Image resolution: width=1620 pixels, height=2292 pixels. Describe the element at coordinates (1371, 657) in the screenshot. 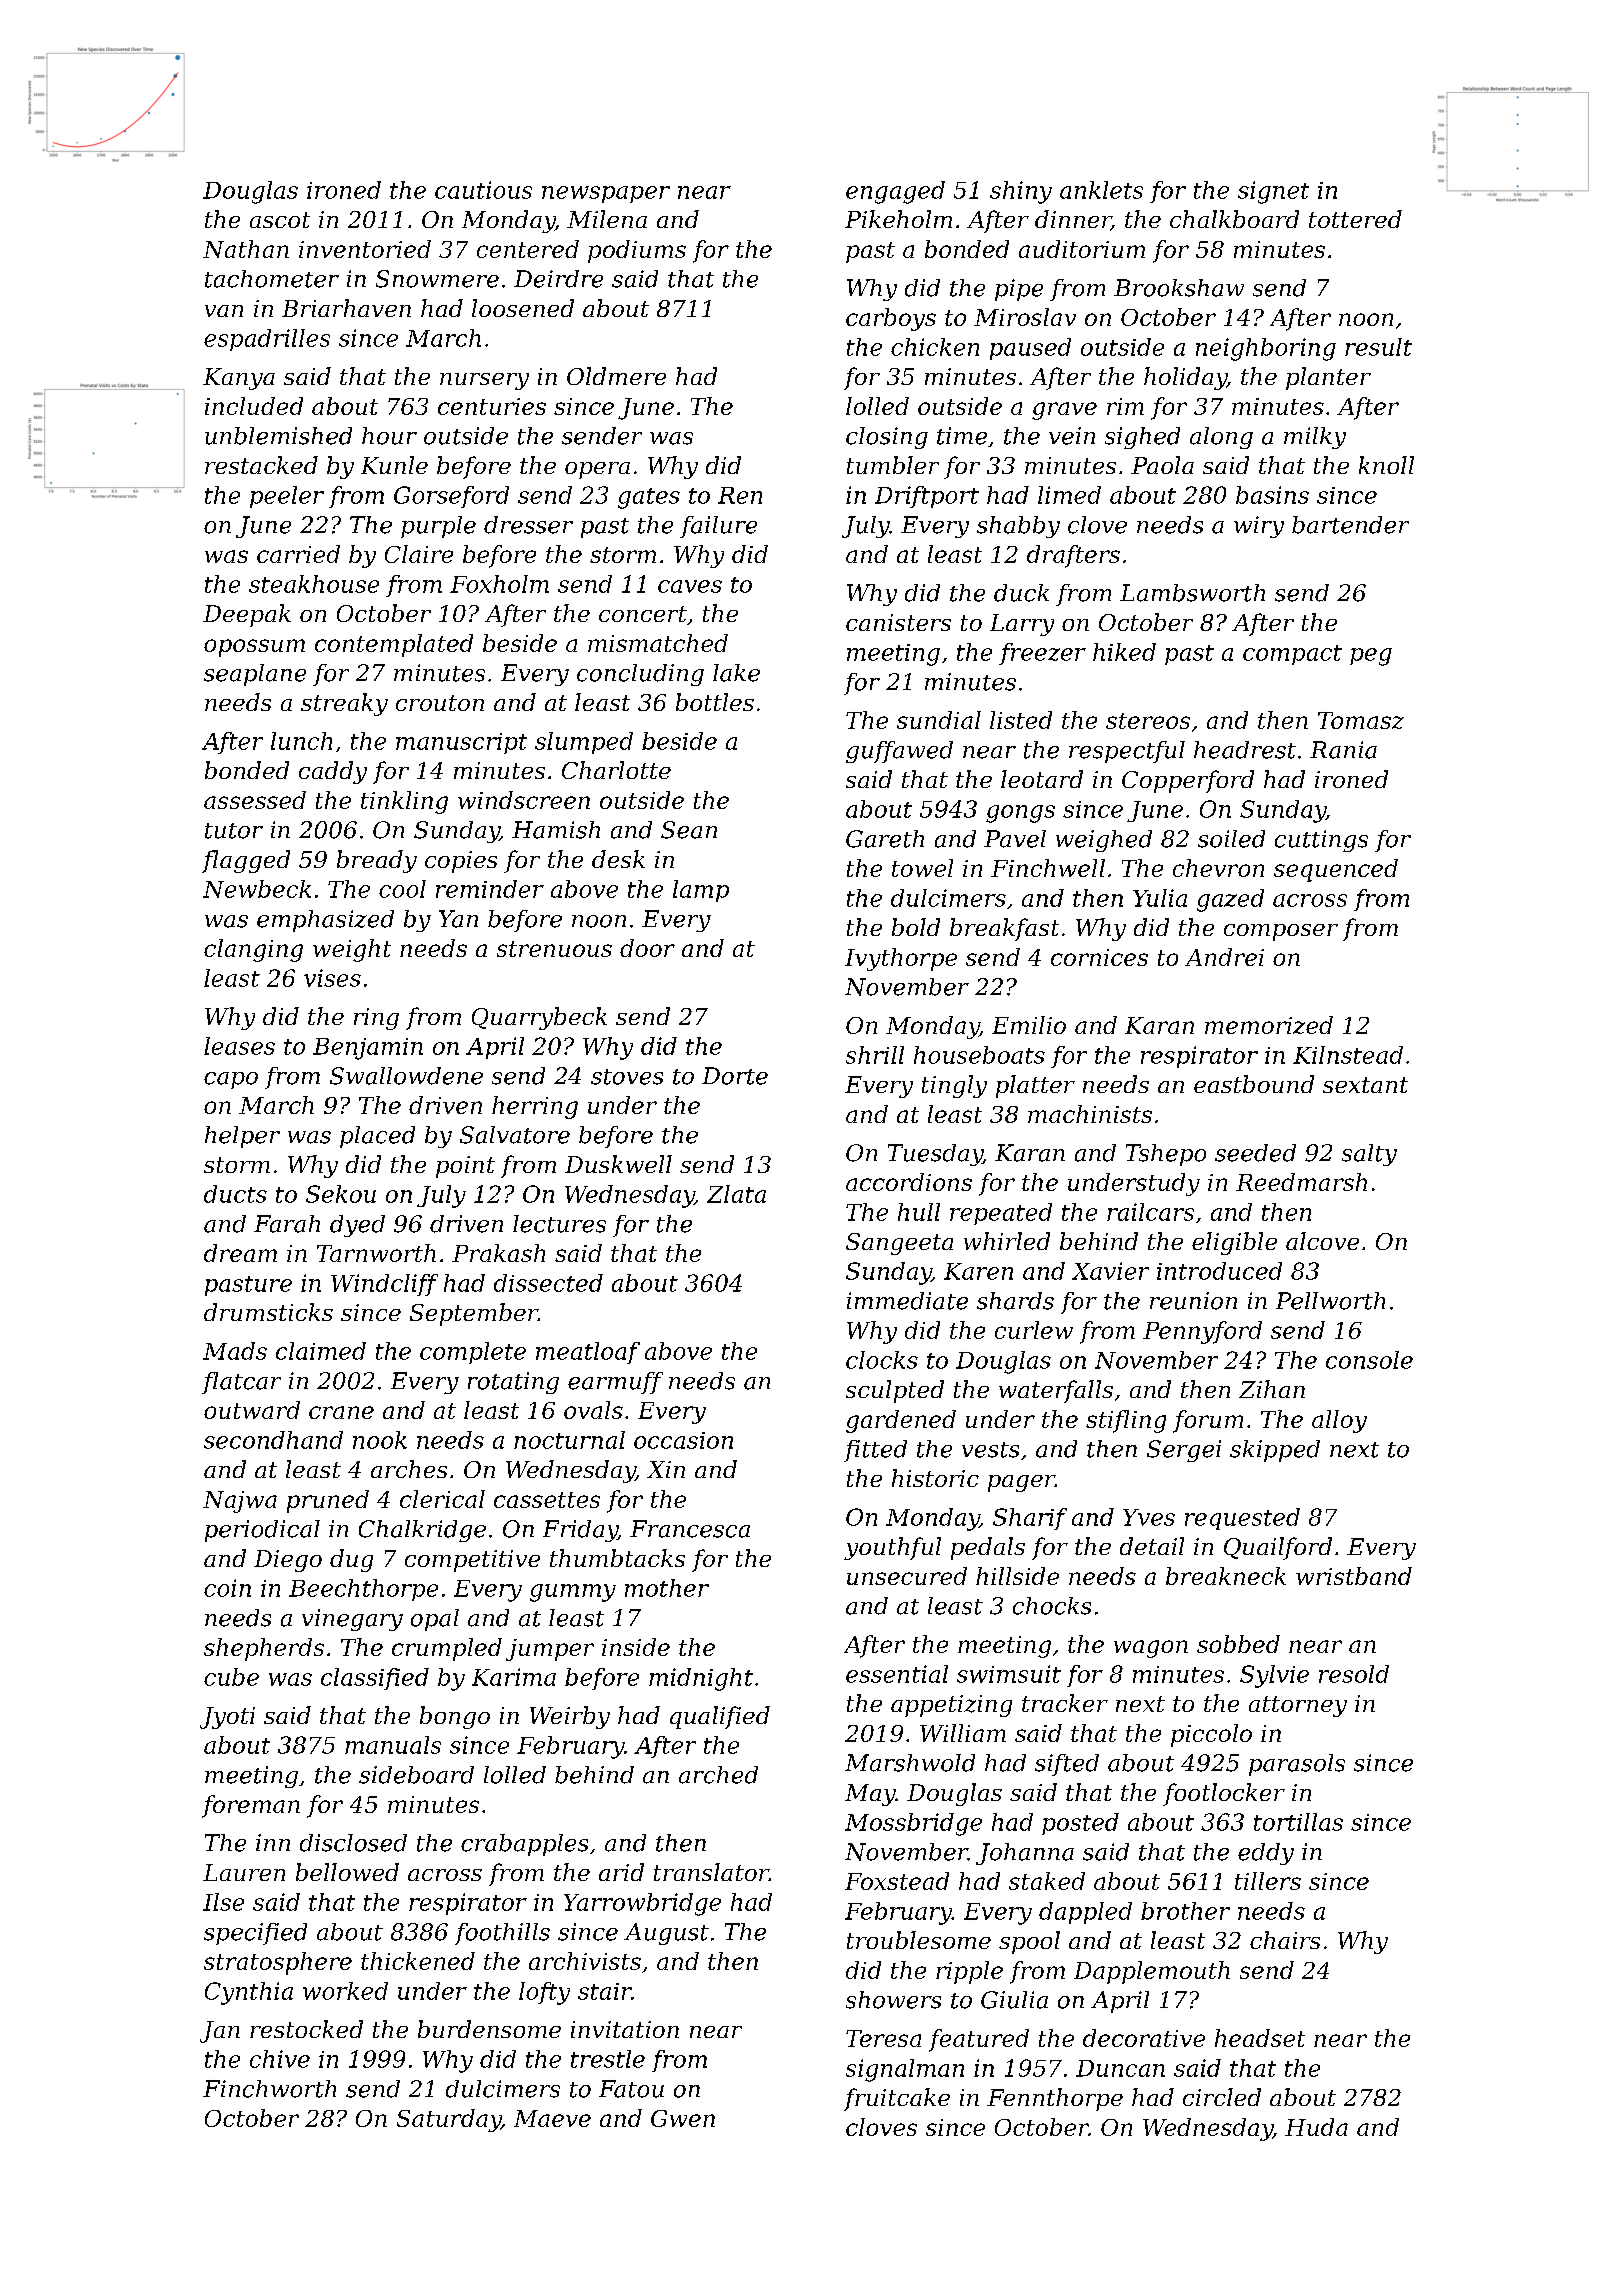

I see `peg` at that location.
